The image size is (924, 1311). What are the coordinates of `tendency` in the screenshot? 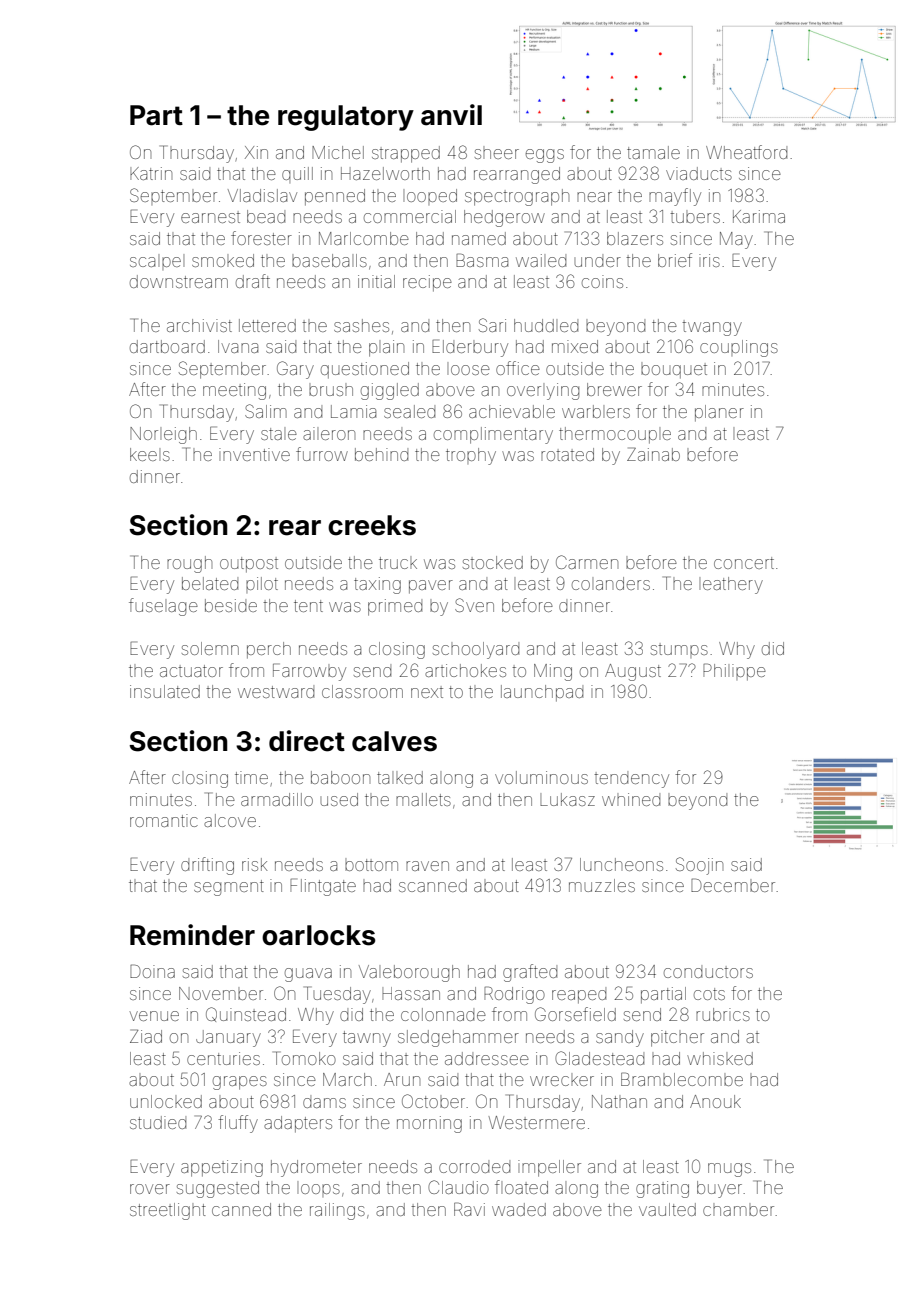 It's located at (631, 779).
